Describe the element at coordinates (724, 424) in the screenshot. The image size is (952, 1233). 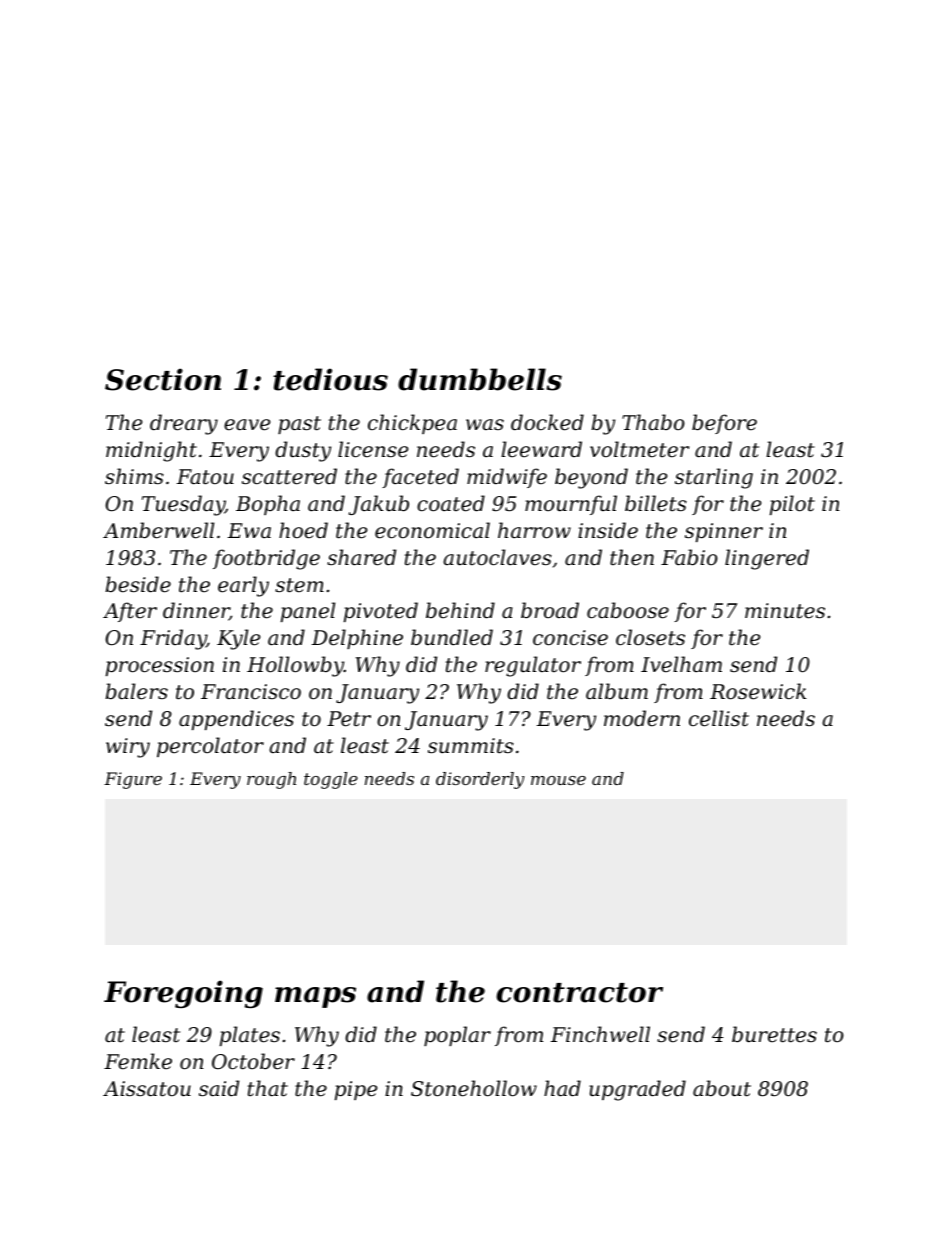
I see `before` at that location.
